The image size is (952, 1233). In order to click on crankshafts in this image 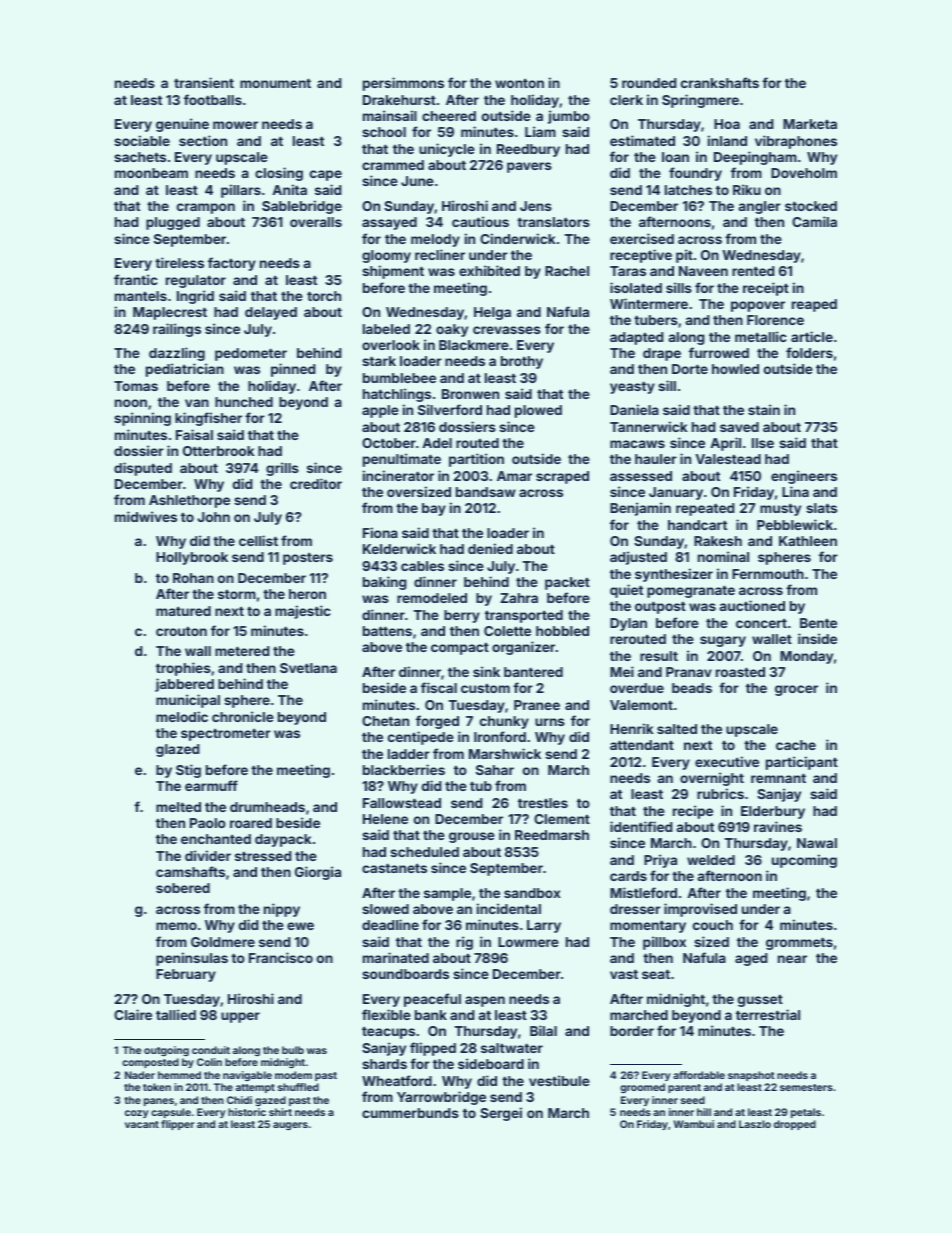, I will do `click(720, 82)`.
